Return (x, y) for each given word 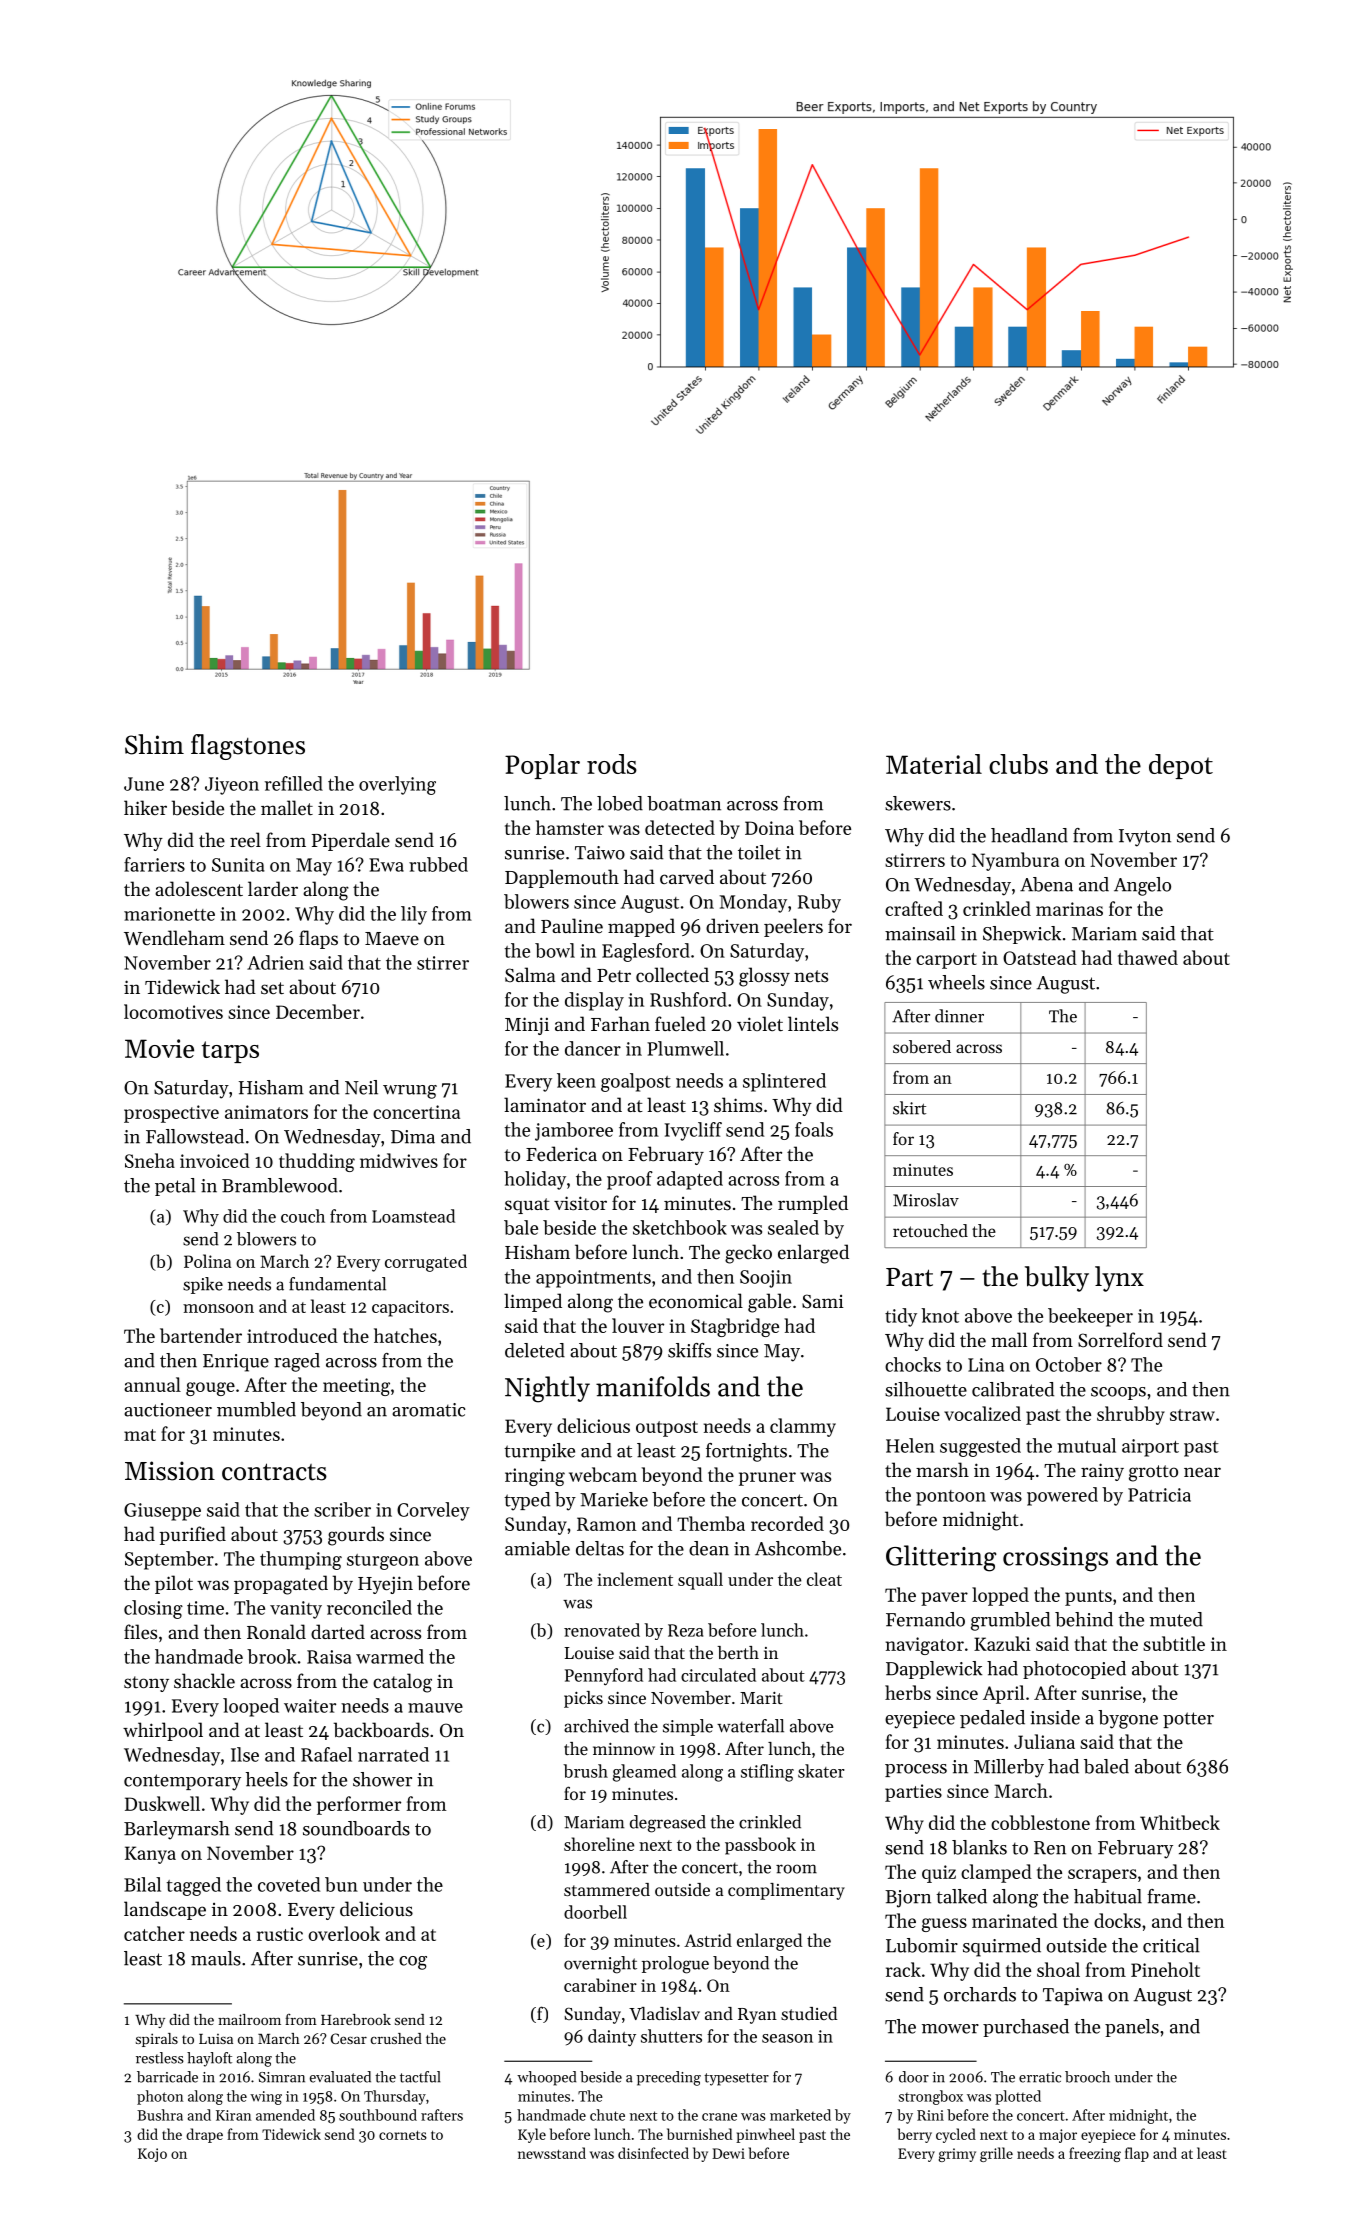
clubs (1018, 764)
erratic (1040, 2077)
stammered (607, 1889)
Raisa (329, 1657)
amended (285, 2115)
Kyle (532, 2135)
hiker (145, 807)
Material (934, 764)
